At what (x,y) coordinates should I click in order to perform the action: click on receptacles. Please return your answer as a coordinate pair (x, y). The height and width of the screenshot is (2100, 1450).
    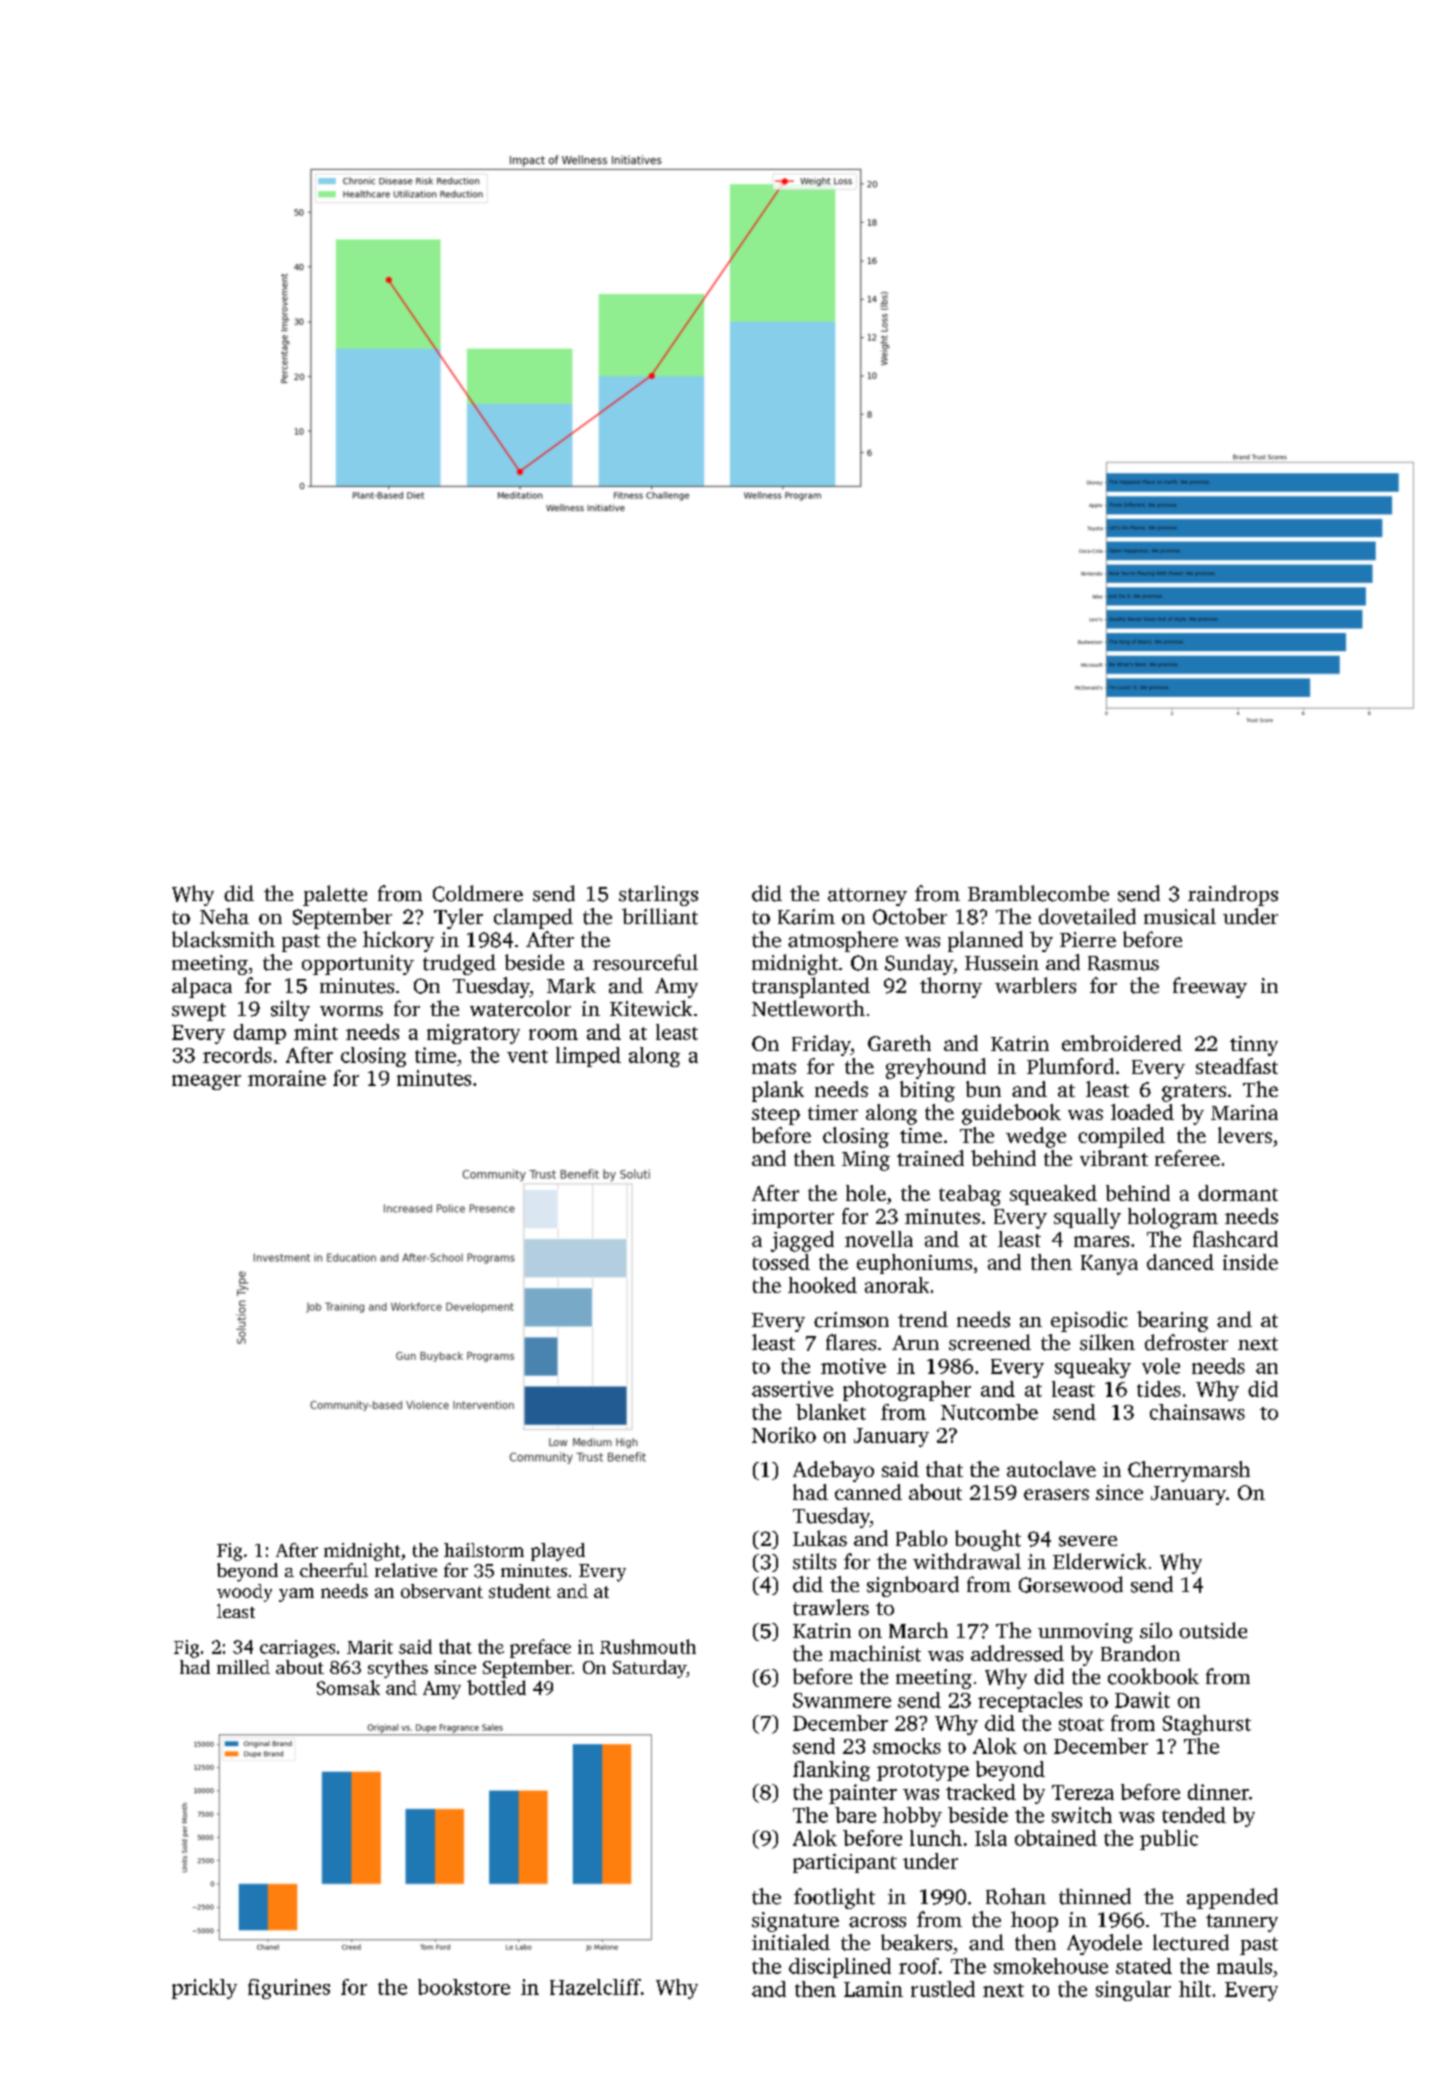
    Looking at the image, I should click on (1030, 1702).
